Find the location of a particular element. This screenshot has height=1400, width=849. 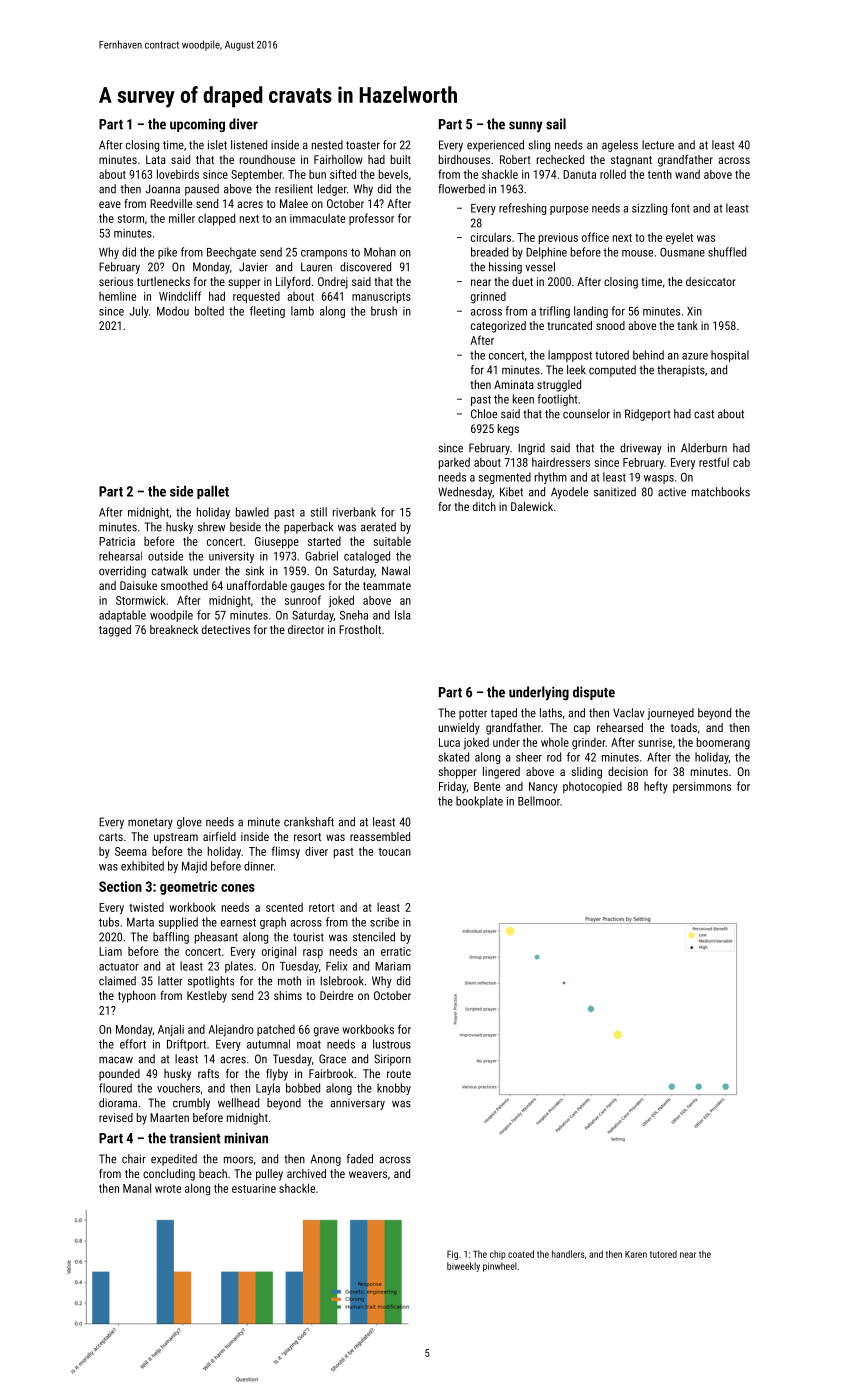

scribe is located at coordinates (384, 922).
